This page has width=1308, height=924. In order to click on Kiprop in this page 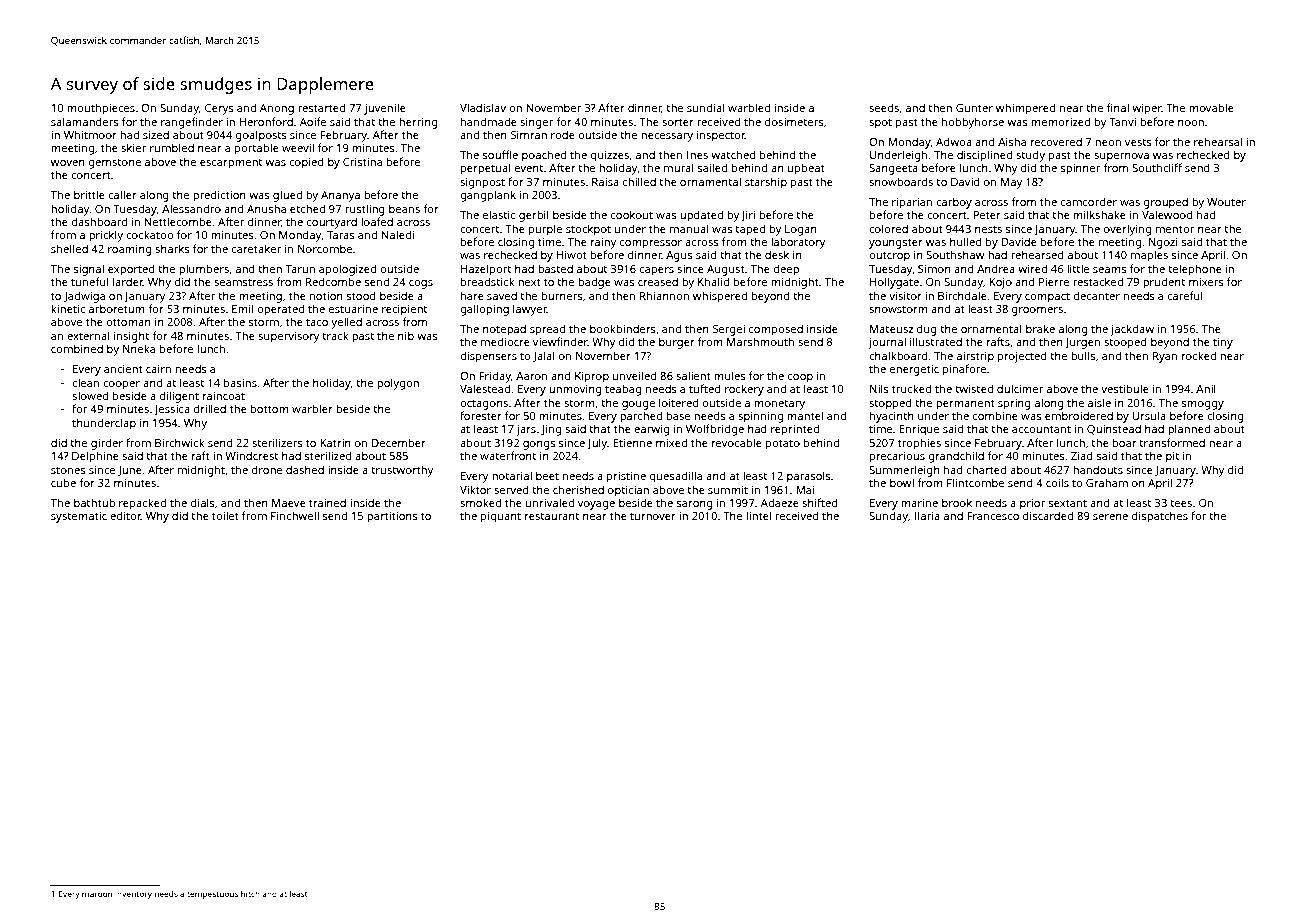, I will do `click(592, 377)`.
